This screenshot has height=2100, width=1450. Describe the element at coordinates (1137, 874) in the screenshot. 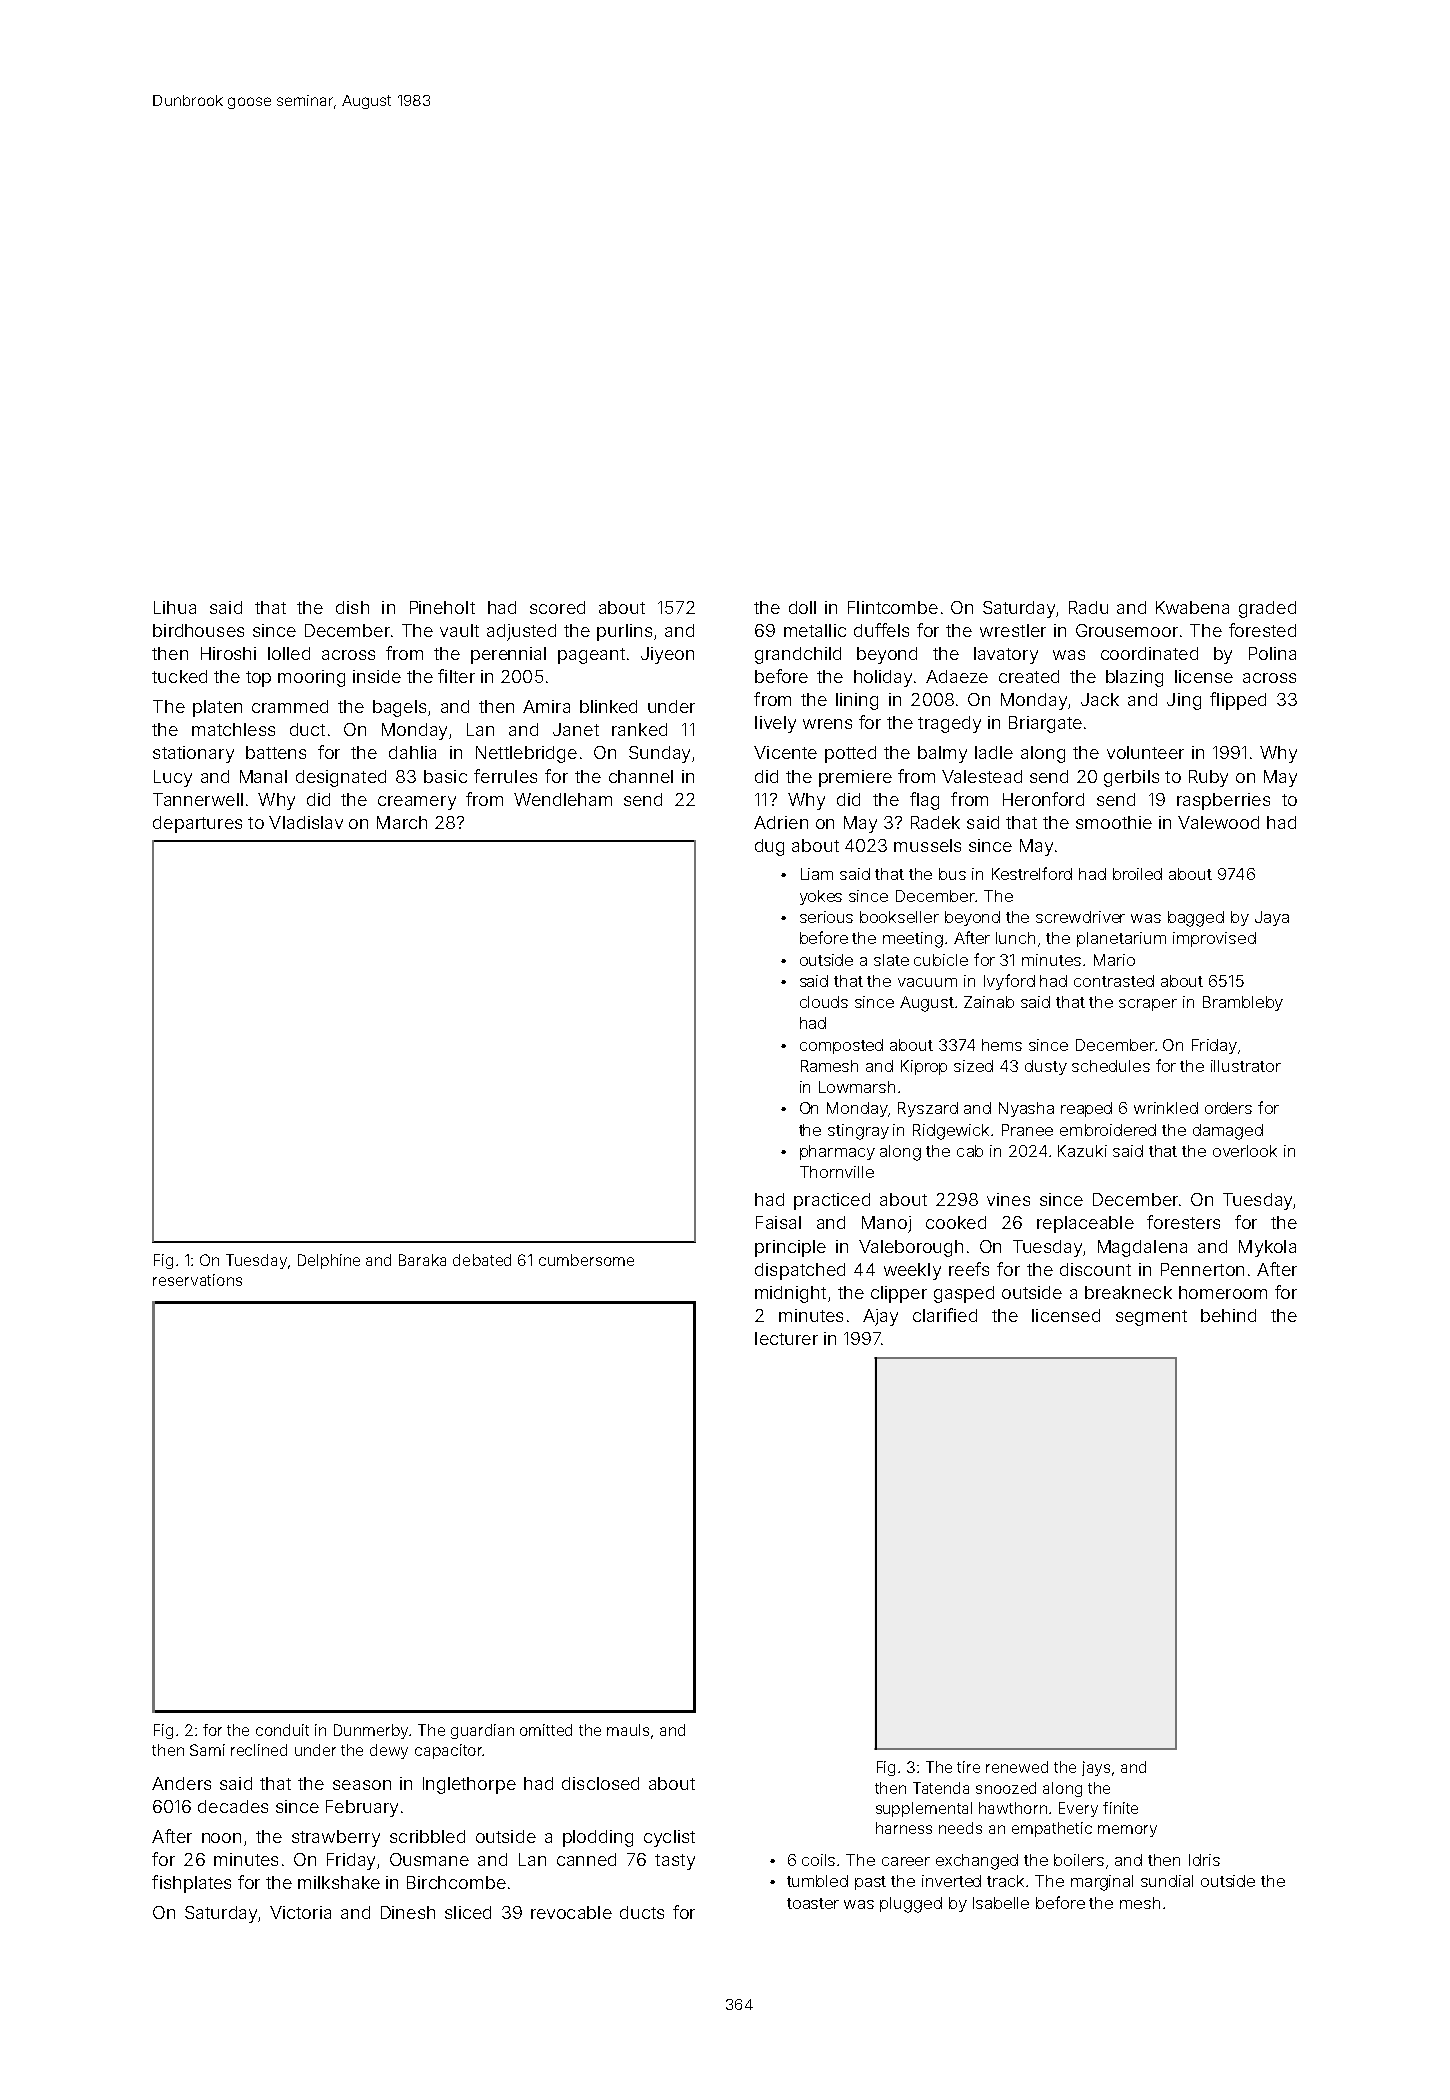

I see `broiled` at that location.
